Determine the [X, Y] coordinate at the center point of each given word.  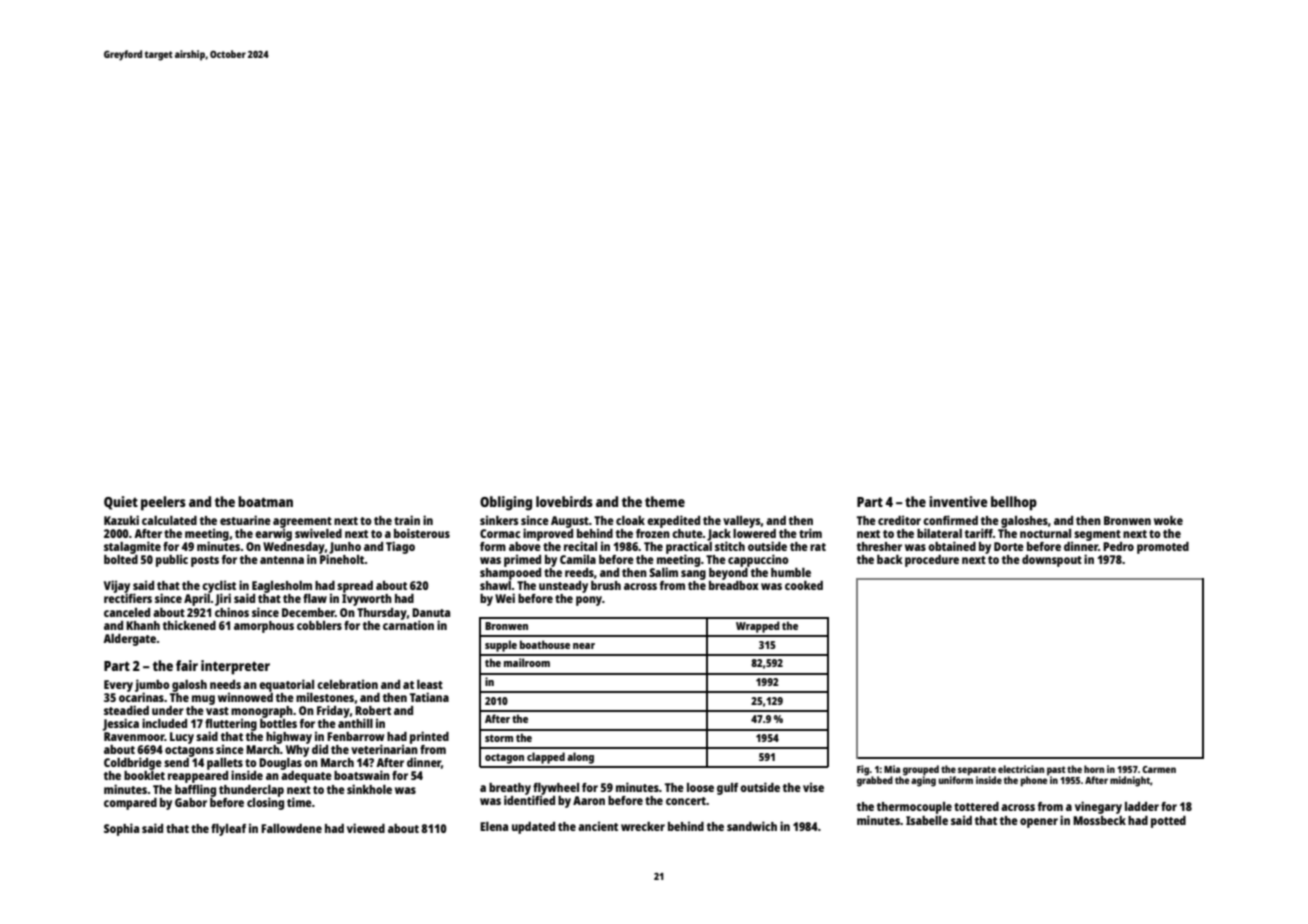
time [299, 802]
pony [589, 601]
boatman [265, 501]
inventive [958, 501]
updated [533, 828]
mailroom [527, 662]
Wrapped [758, 627]
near [584, 646]
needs [225, 684]
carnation [408, 625]
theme [665, 501]
